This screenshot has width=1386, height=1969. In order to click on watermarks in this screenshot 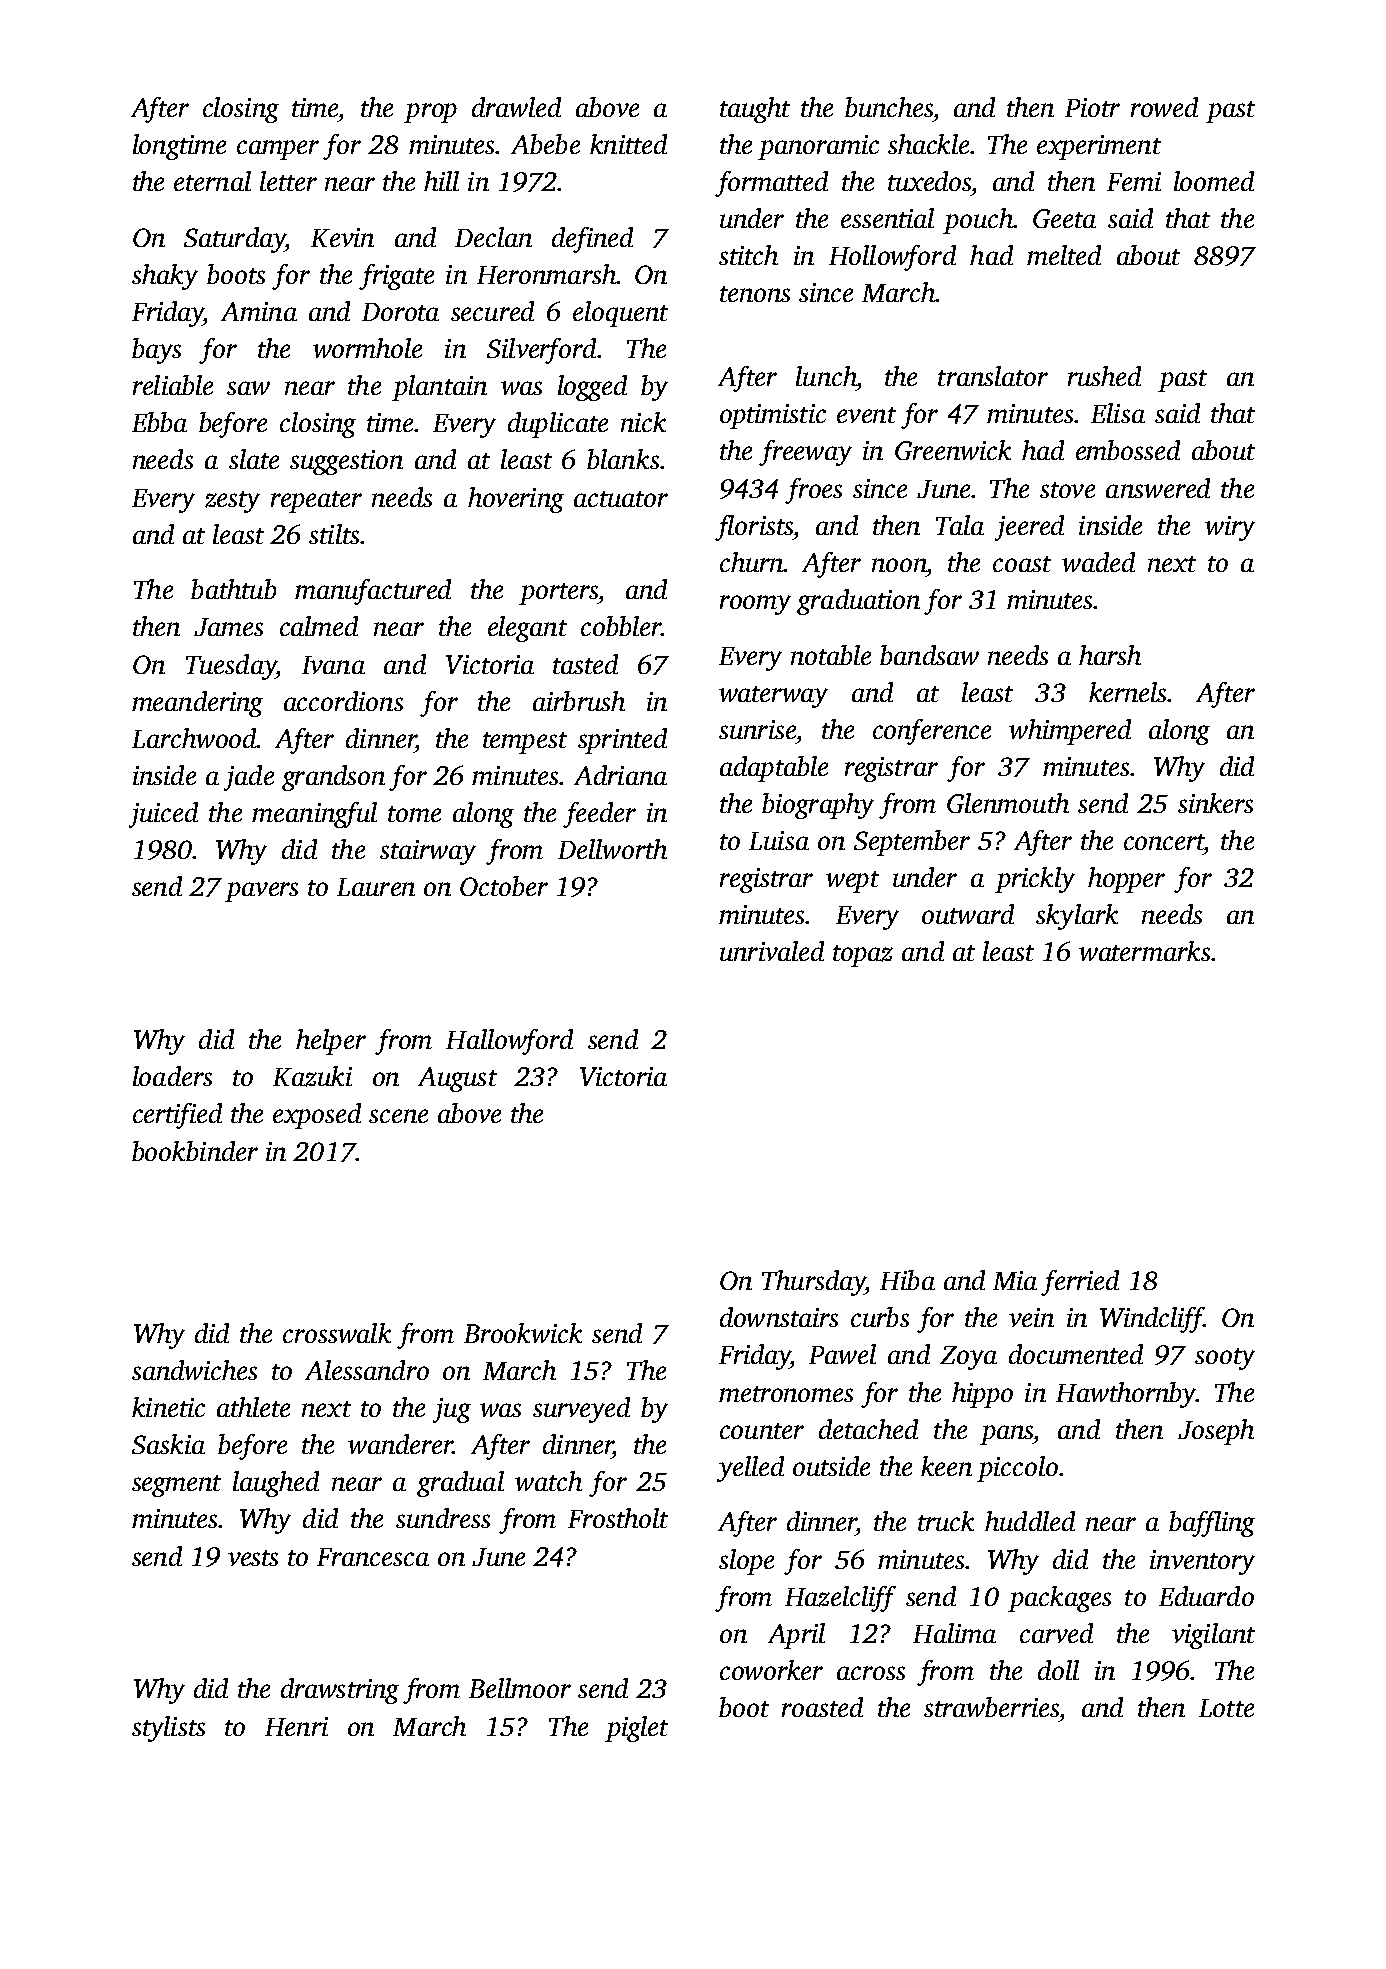, I will do `click(1144, 951)`.
